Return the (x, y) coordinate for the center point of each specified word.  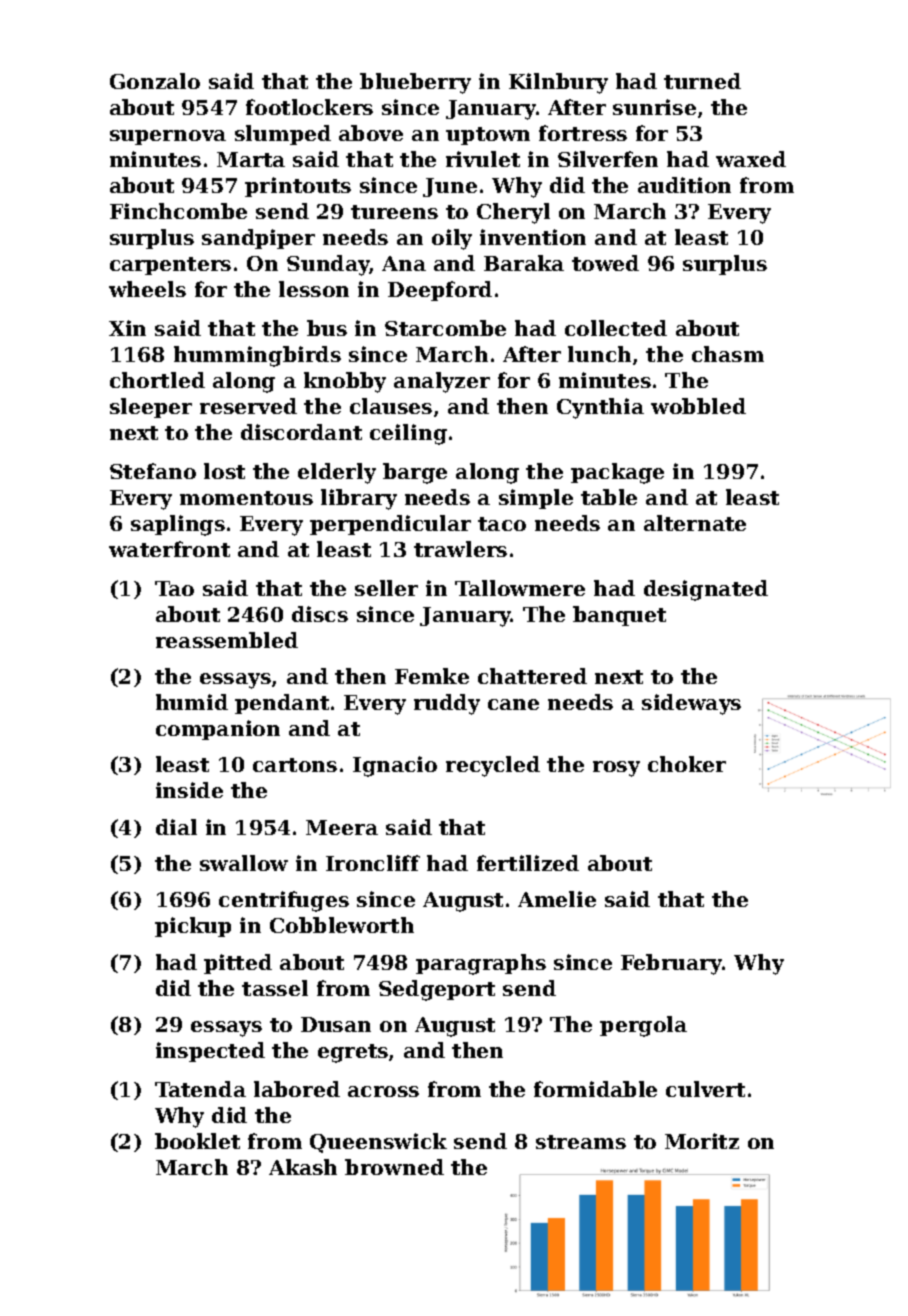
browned (394, 1167)
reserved (248, 406)
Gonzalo (155, 81)
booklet (197, 1141)
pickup (193, 927)
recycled (493, 766)
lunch (599, 354)
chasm (728, 354)
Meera (342, 827)
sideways (691, 704)
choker (687, 764)
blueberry (415, 83)
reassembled (227, 640)
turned (702, 81)
